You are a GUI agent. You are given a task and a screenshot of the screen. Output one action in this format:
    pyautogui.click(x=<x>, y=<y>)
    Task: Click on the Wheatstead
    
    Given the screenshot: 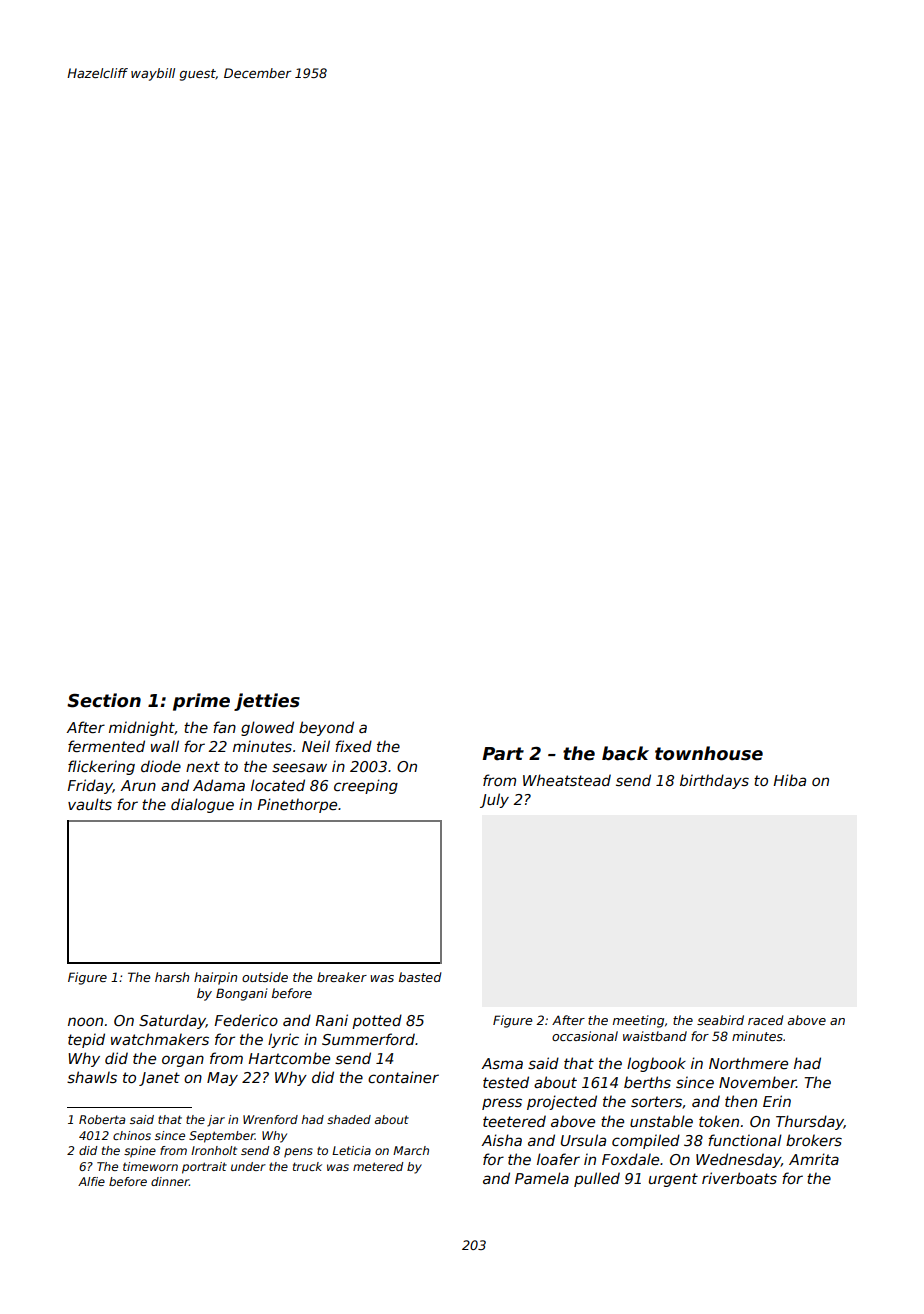 What is the action you would take?
    pyautogui.click(x=567, y=780)
